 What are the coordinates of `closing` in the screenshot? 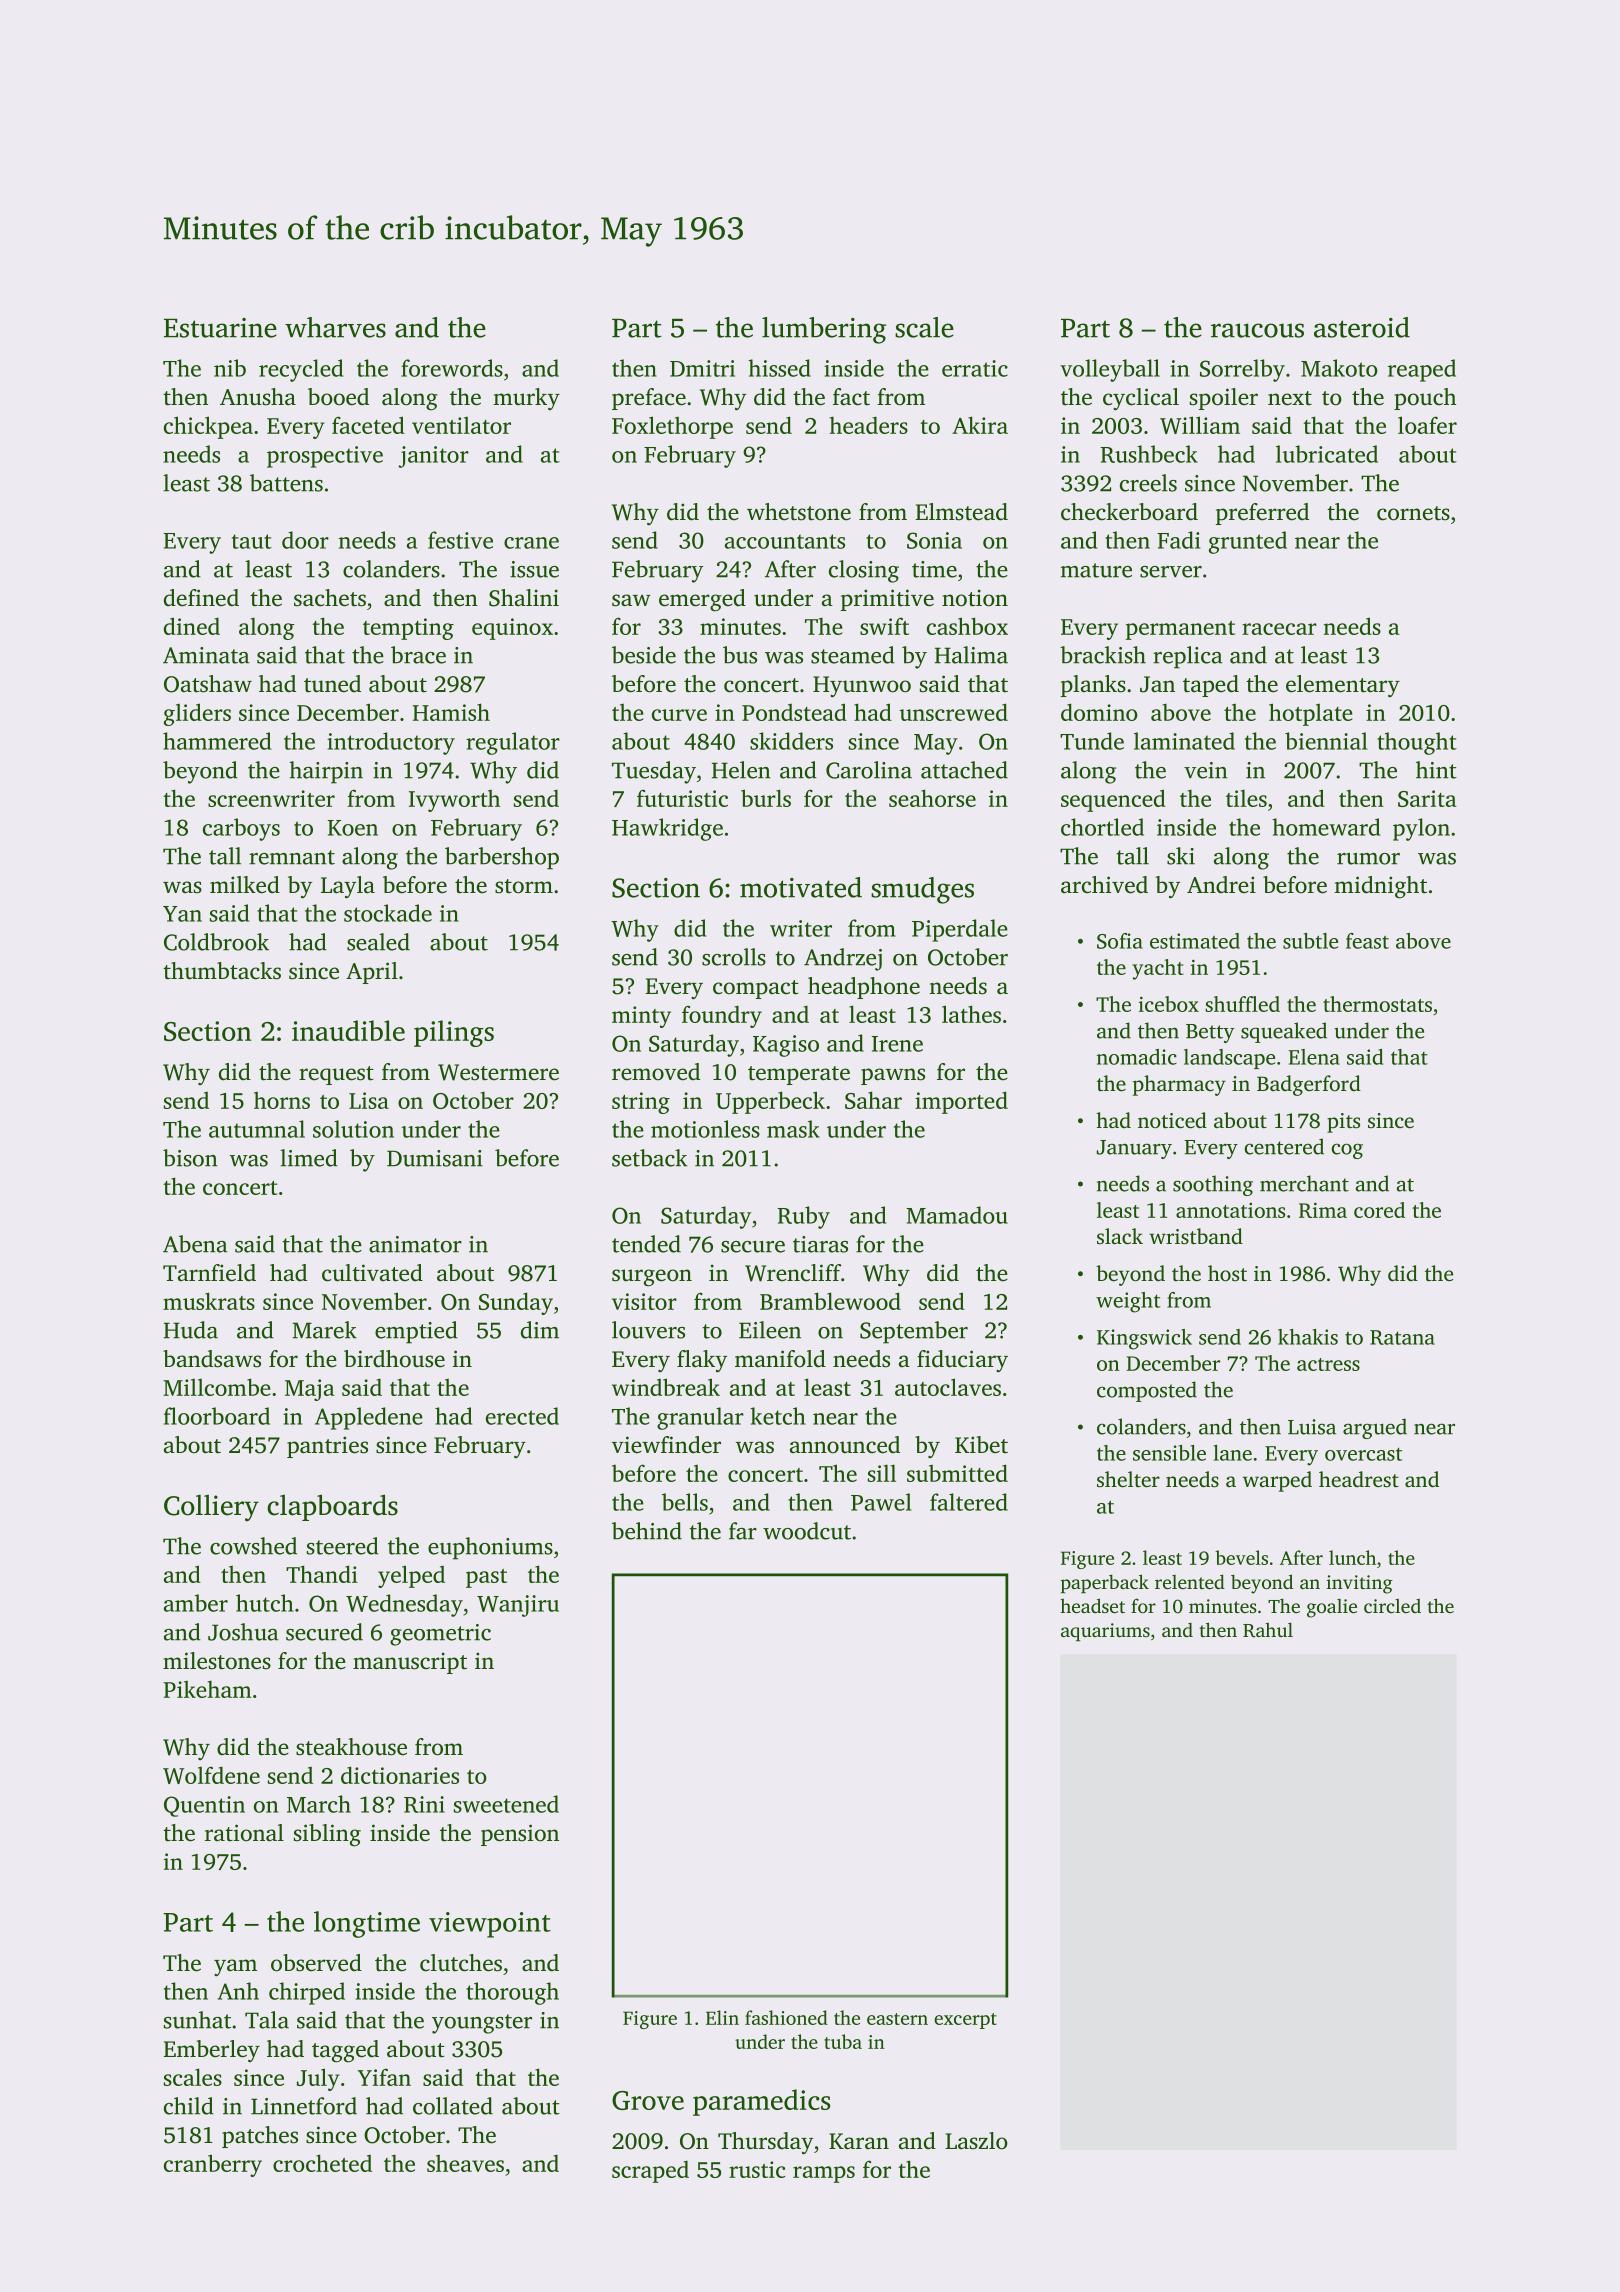 It's located at (864, 571).
